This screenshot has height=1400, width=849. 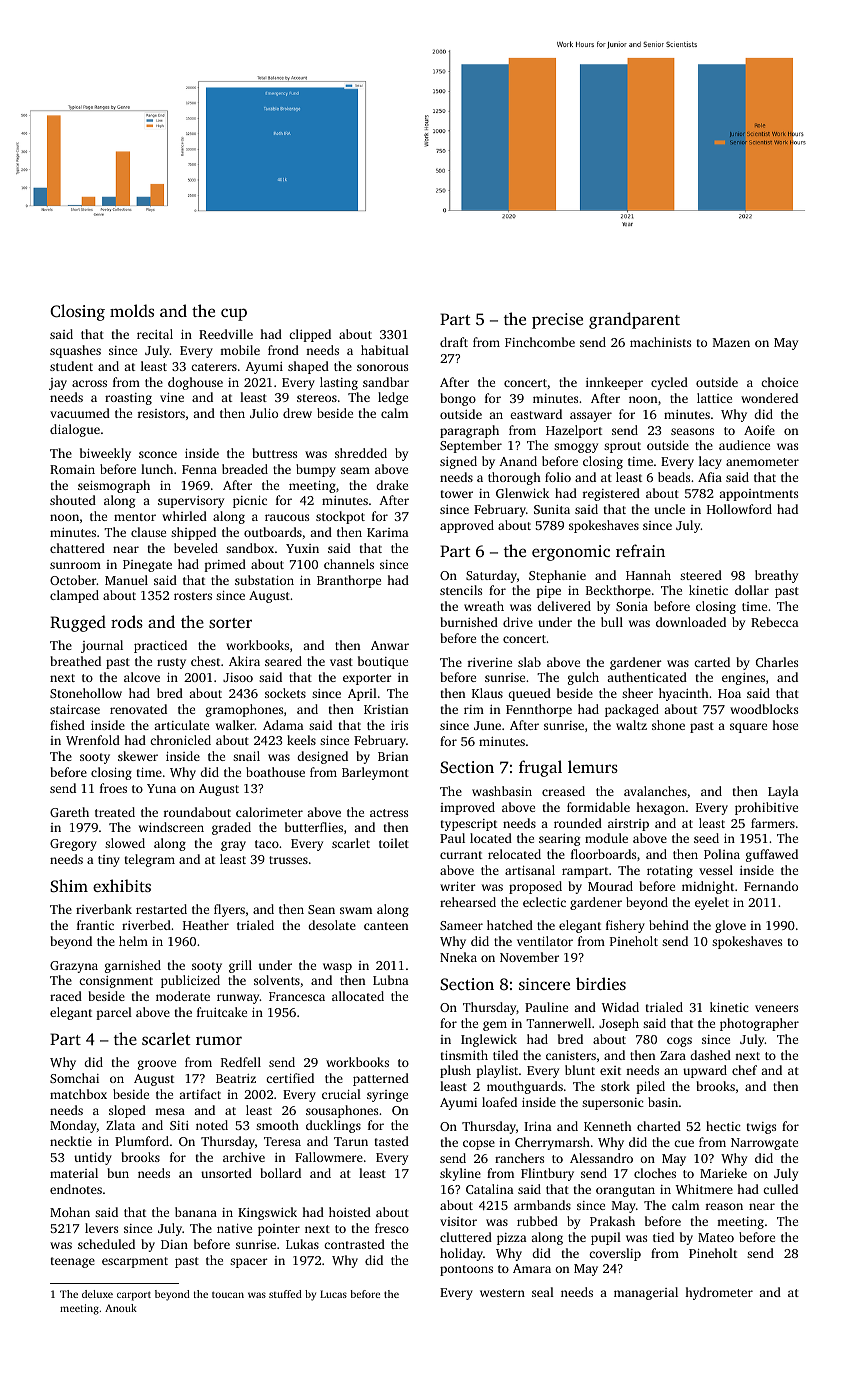 What do you see at coordinates (739, 509) in the screenshot?
I see `Hollowford` at bounding box center [739, 509].
